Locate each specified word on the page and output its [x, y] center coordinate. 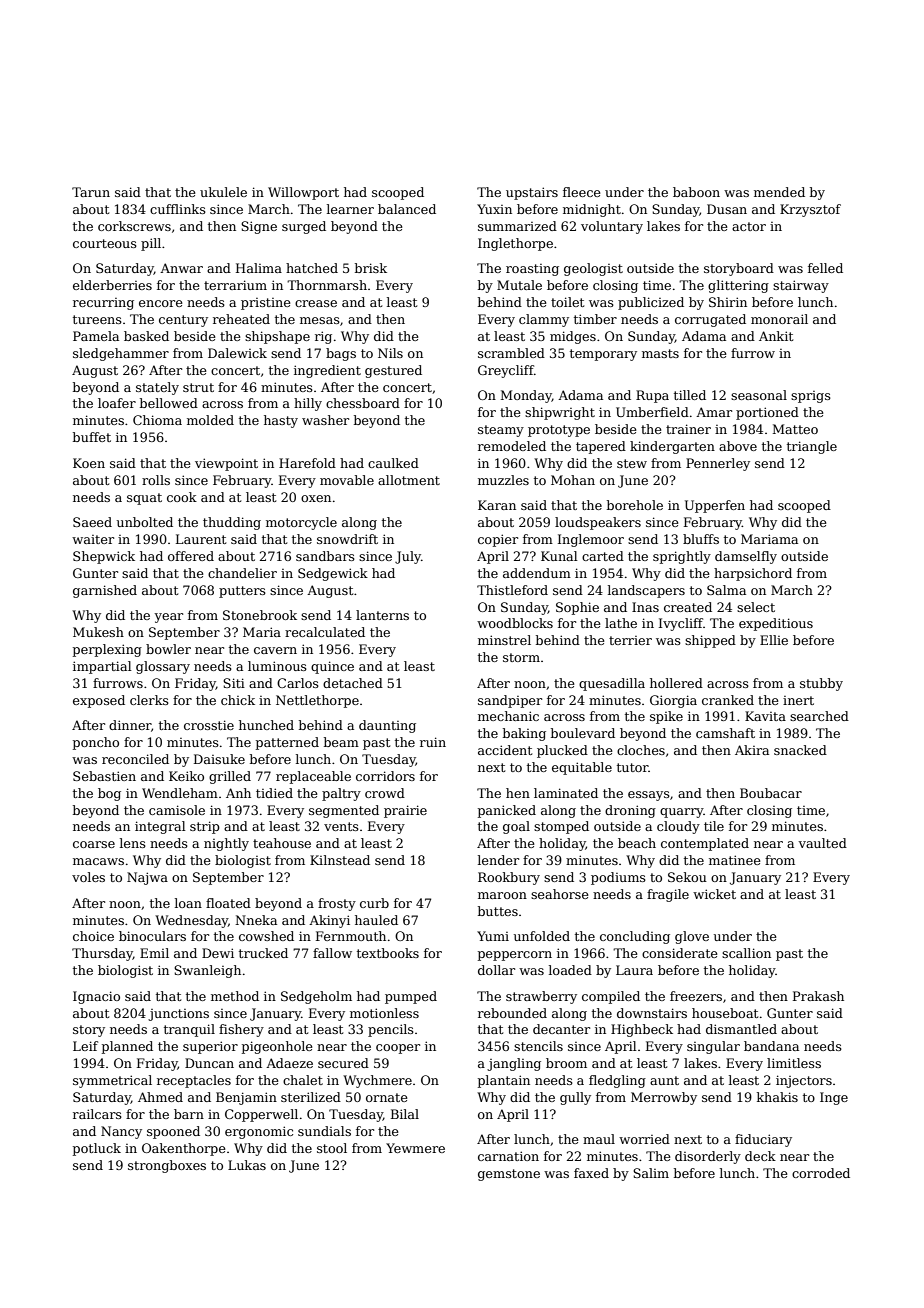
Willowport [303, 193]
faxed [591, 1173]
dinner [130, 725]
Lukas [247, 1165]
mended [779, 192]
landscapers [646, 591]
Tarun [91, 192]
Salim [651, 1173]
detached [353, 683]
